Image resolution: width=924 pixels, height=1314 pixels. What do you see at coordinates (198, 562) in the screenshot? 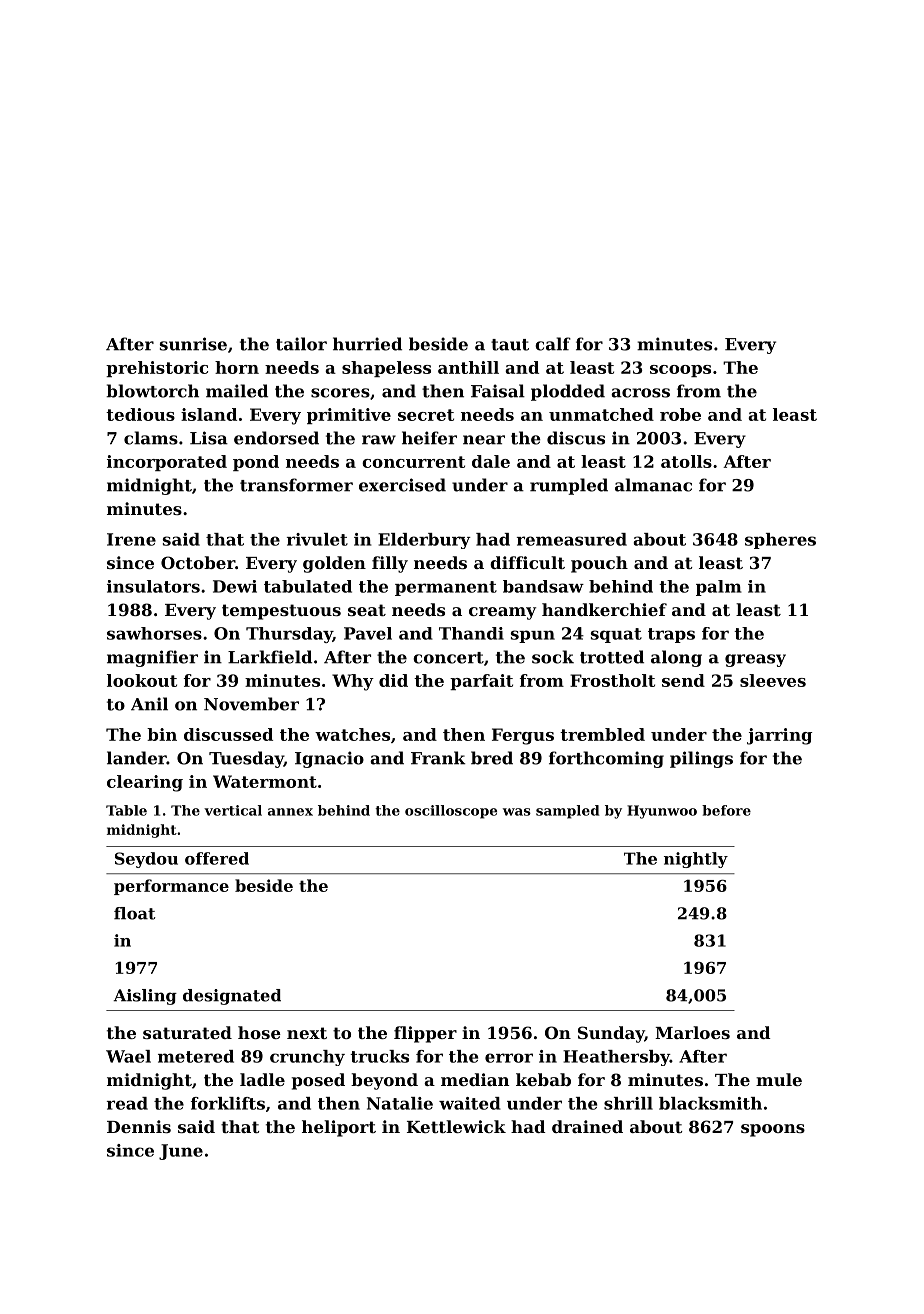
I see `October` at bounding box center [198, 562].
